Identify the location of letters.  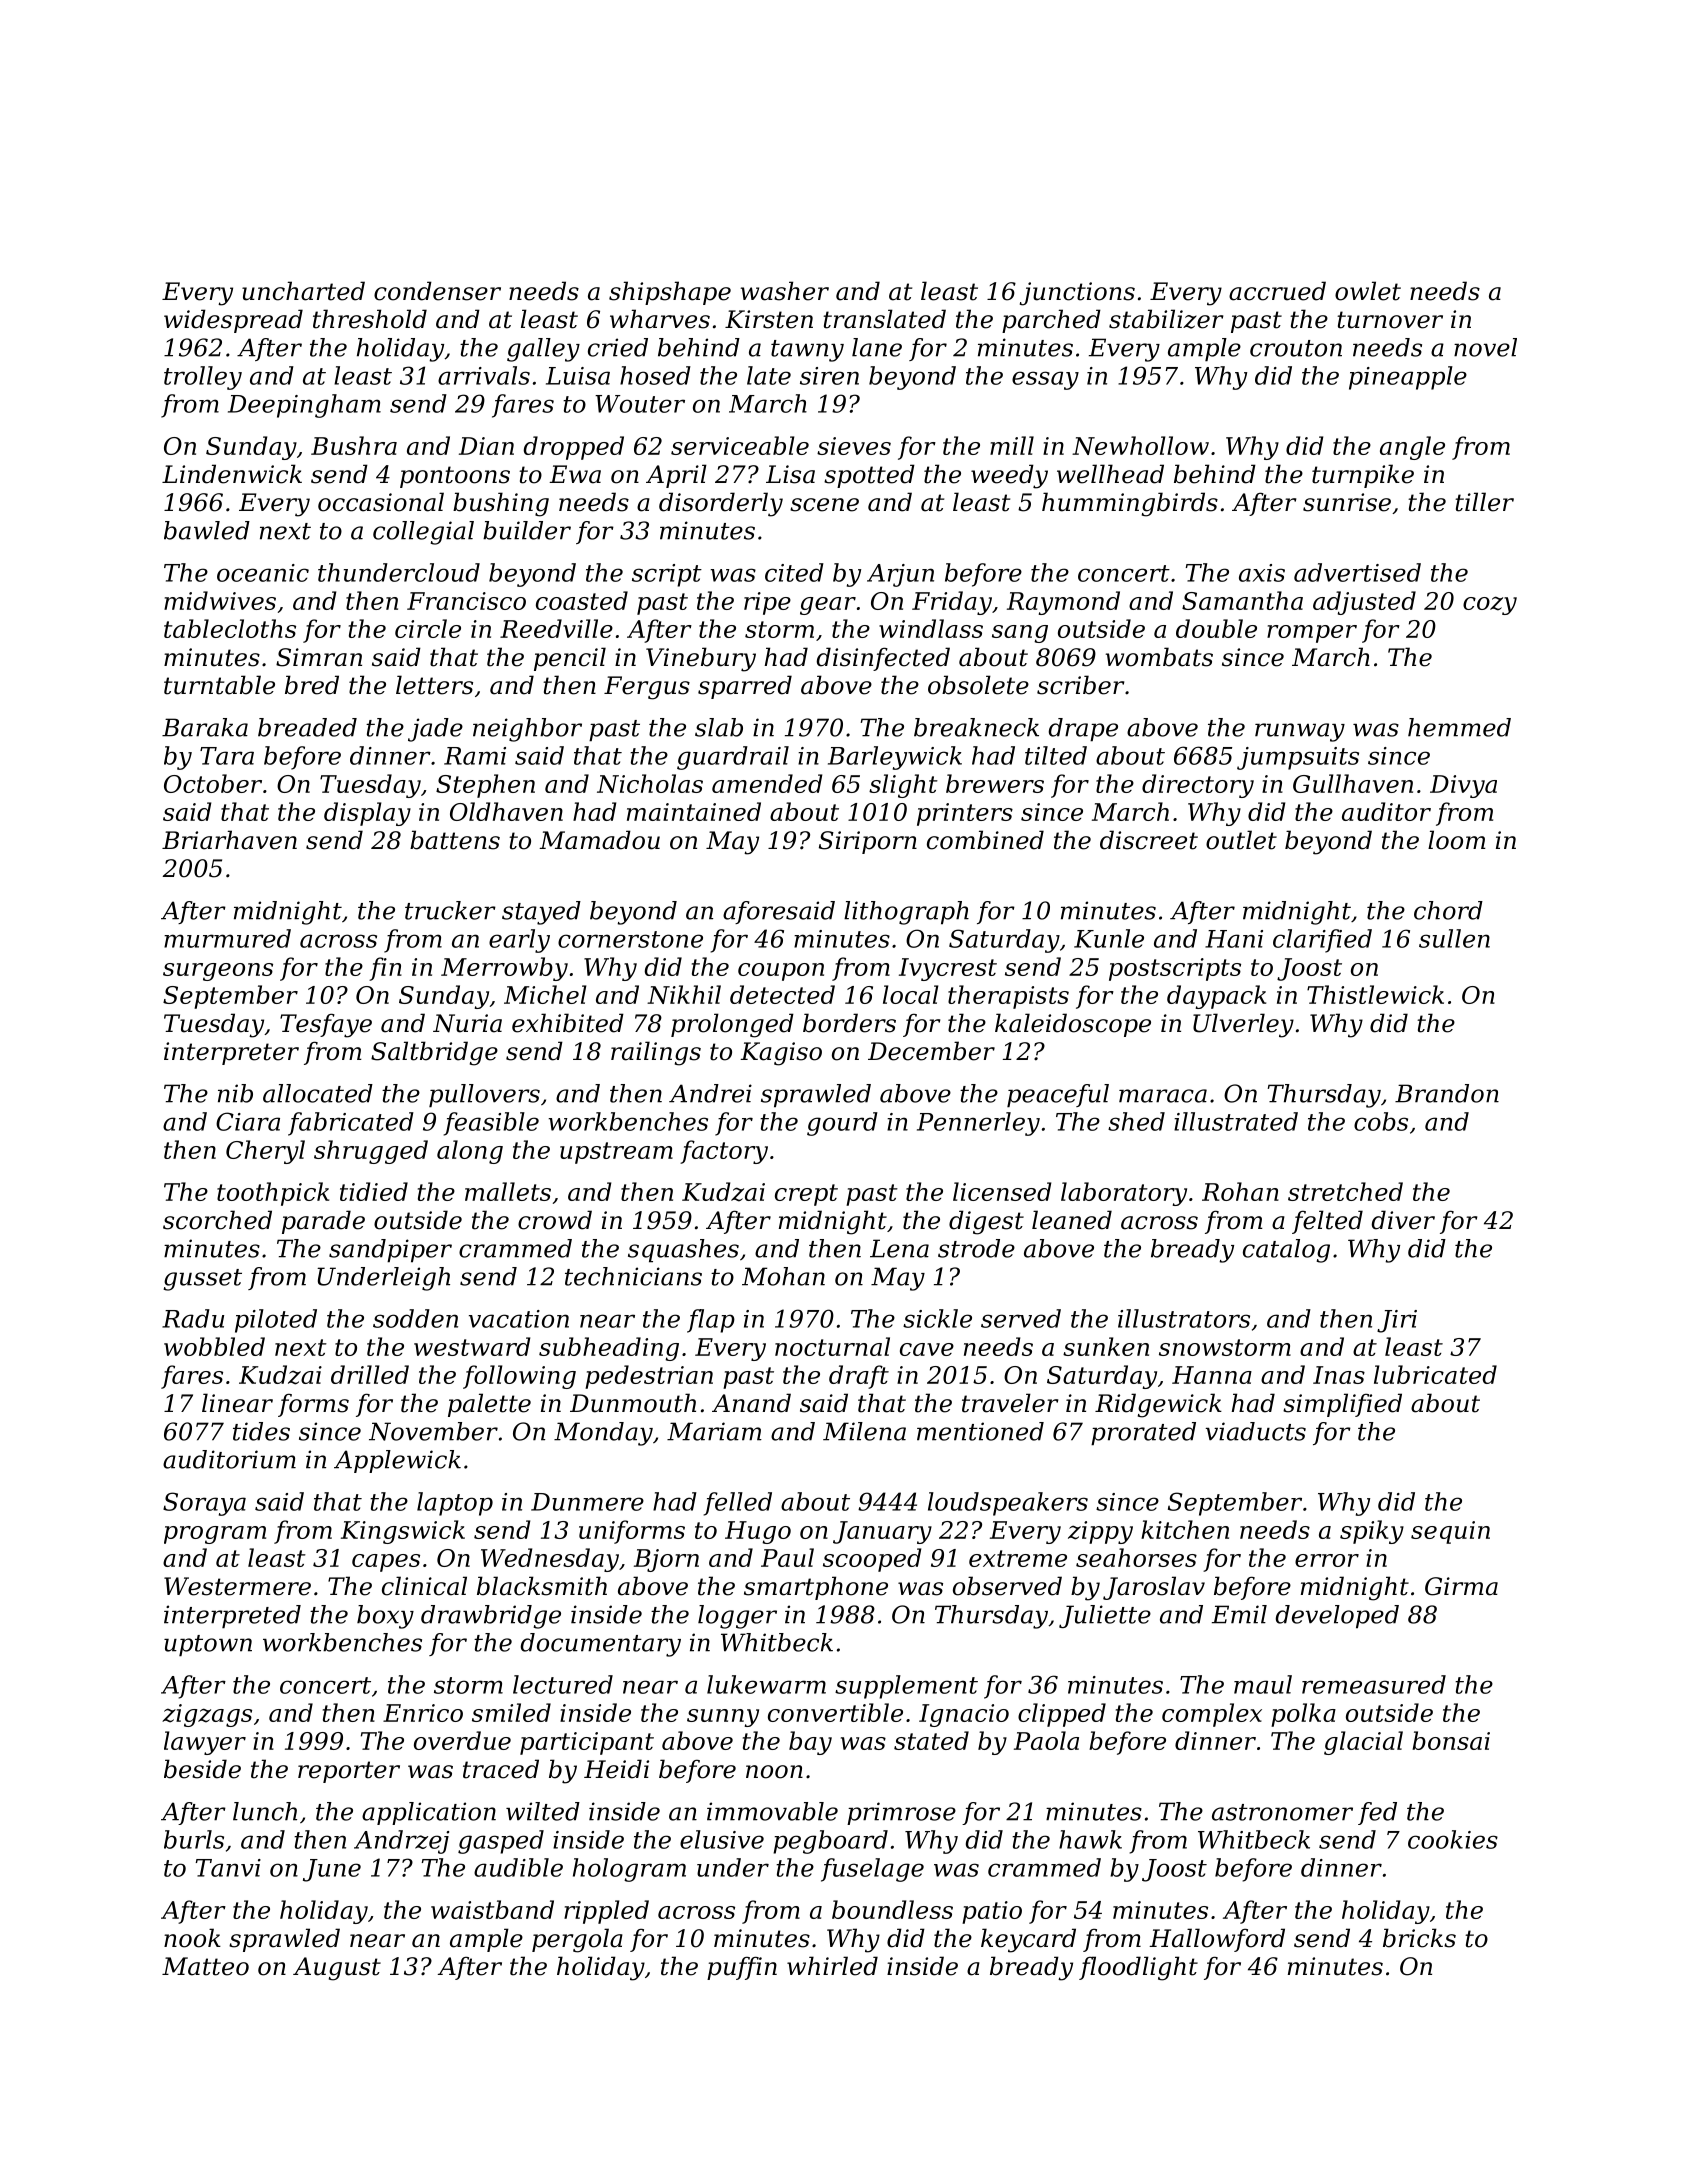
(434, 685).
